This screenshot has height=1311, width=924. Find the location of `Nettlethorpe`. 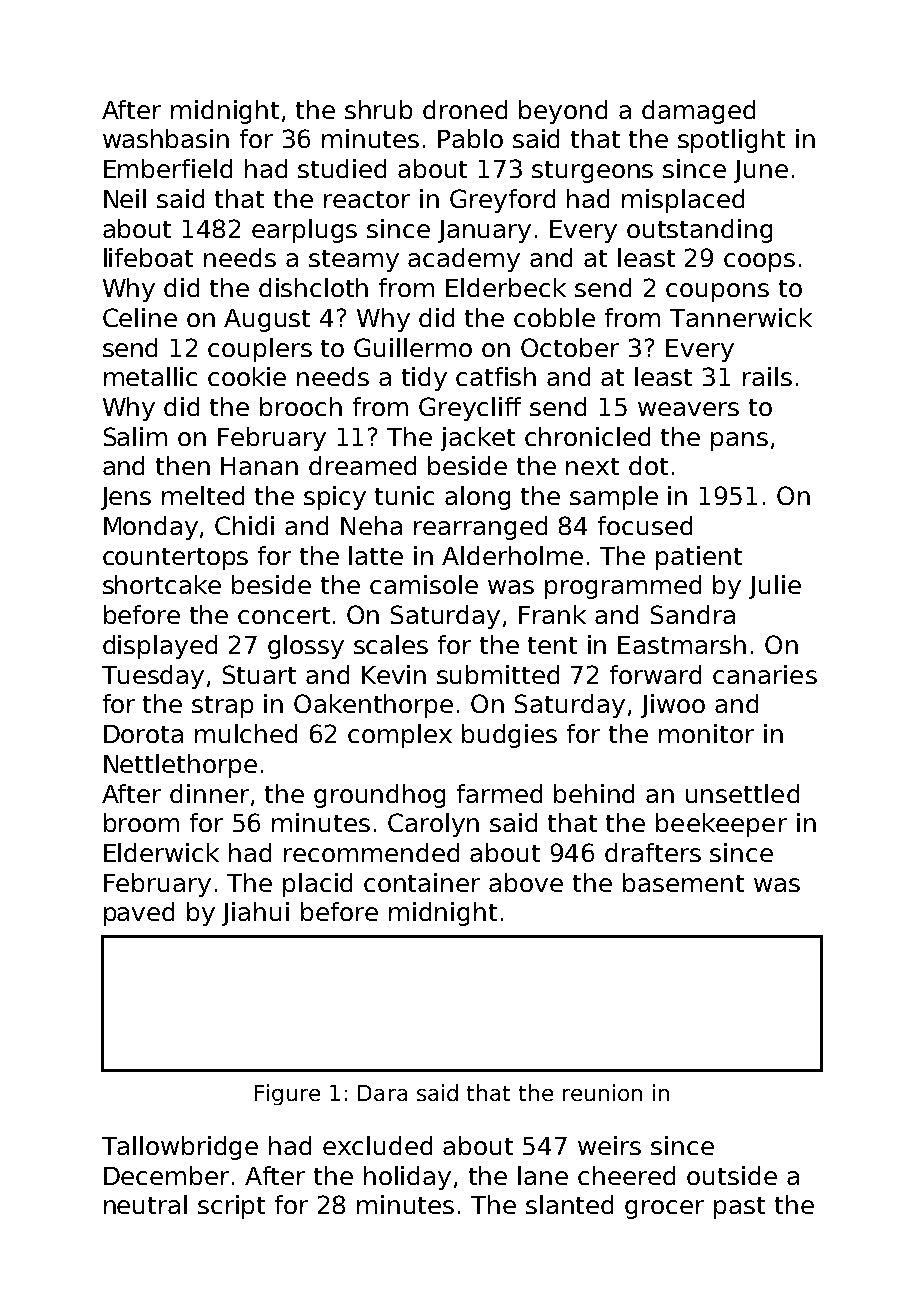

Nettlethorpe is located at coordinates (180, 766).
